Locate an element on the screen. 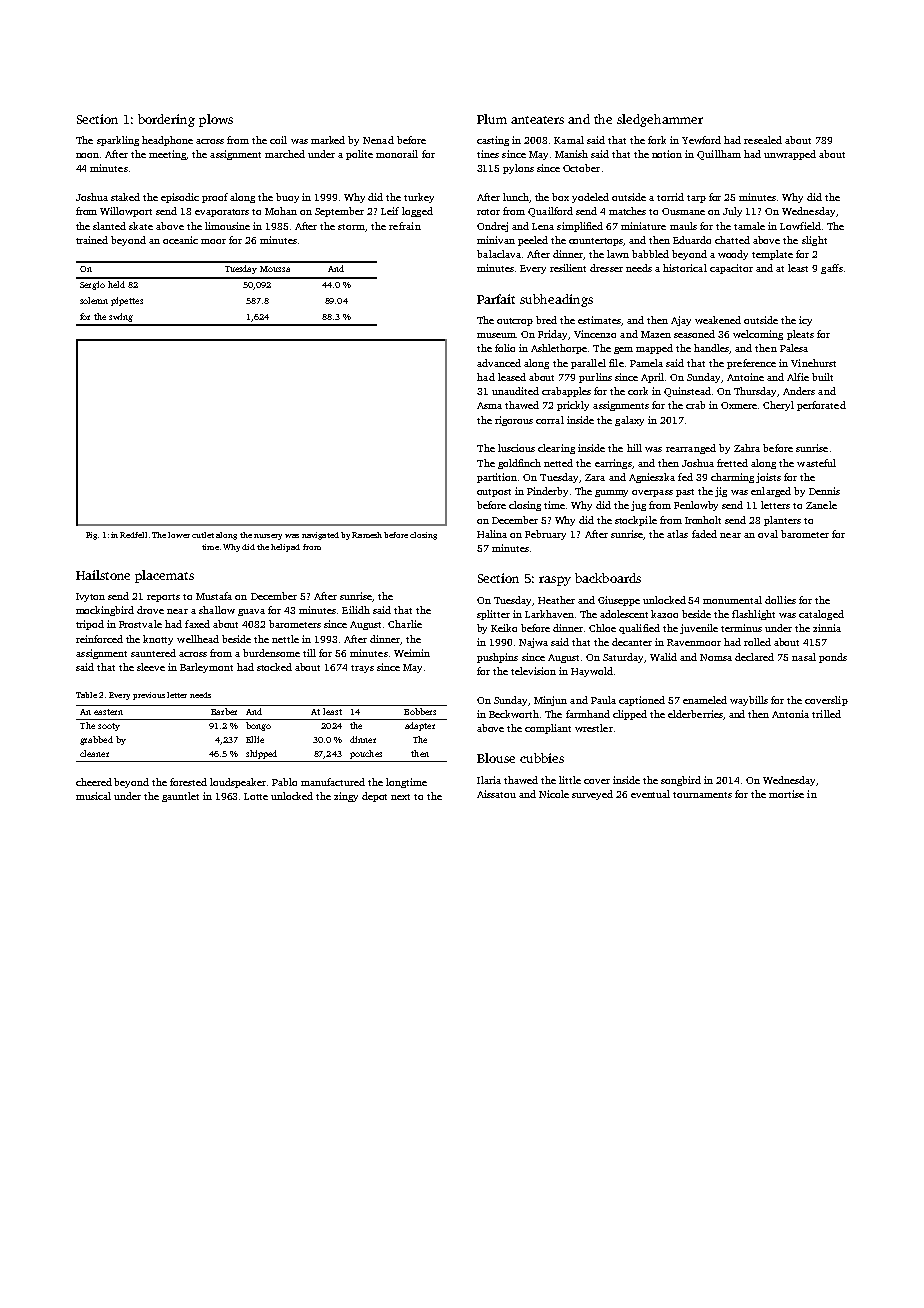  Asma is located at coordinates (489, 405).
